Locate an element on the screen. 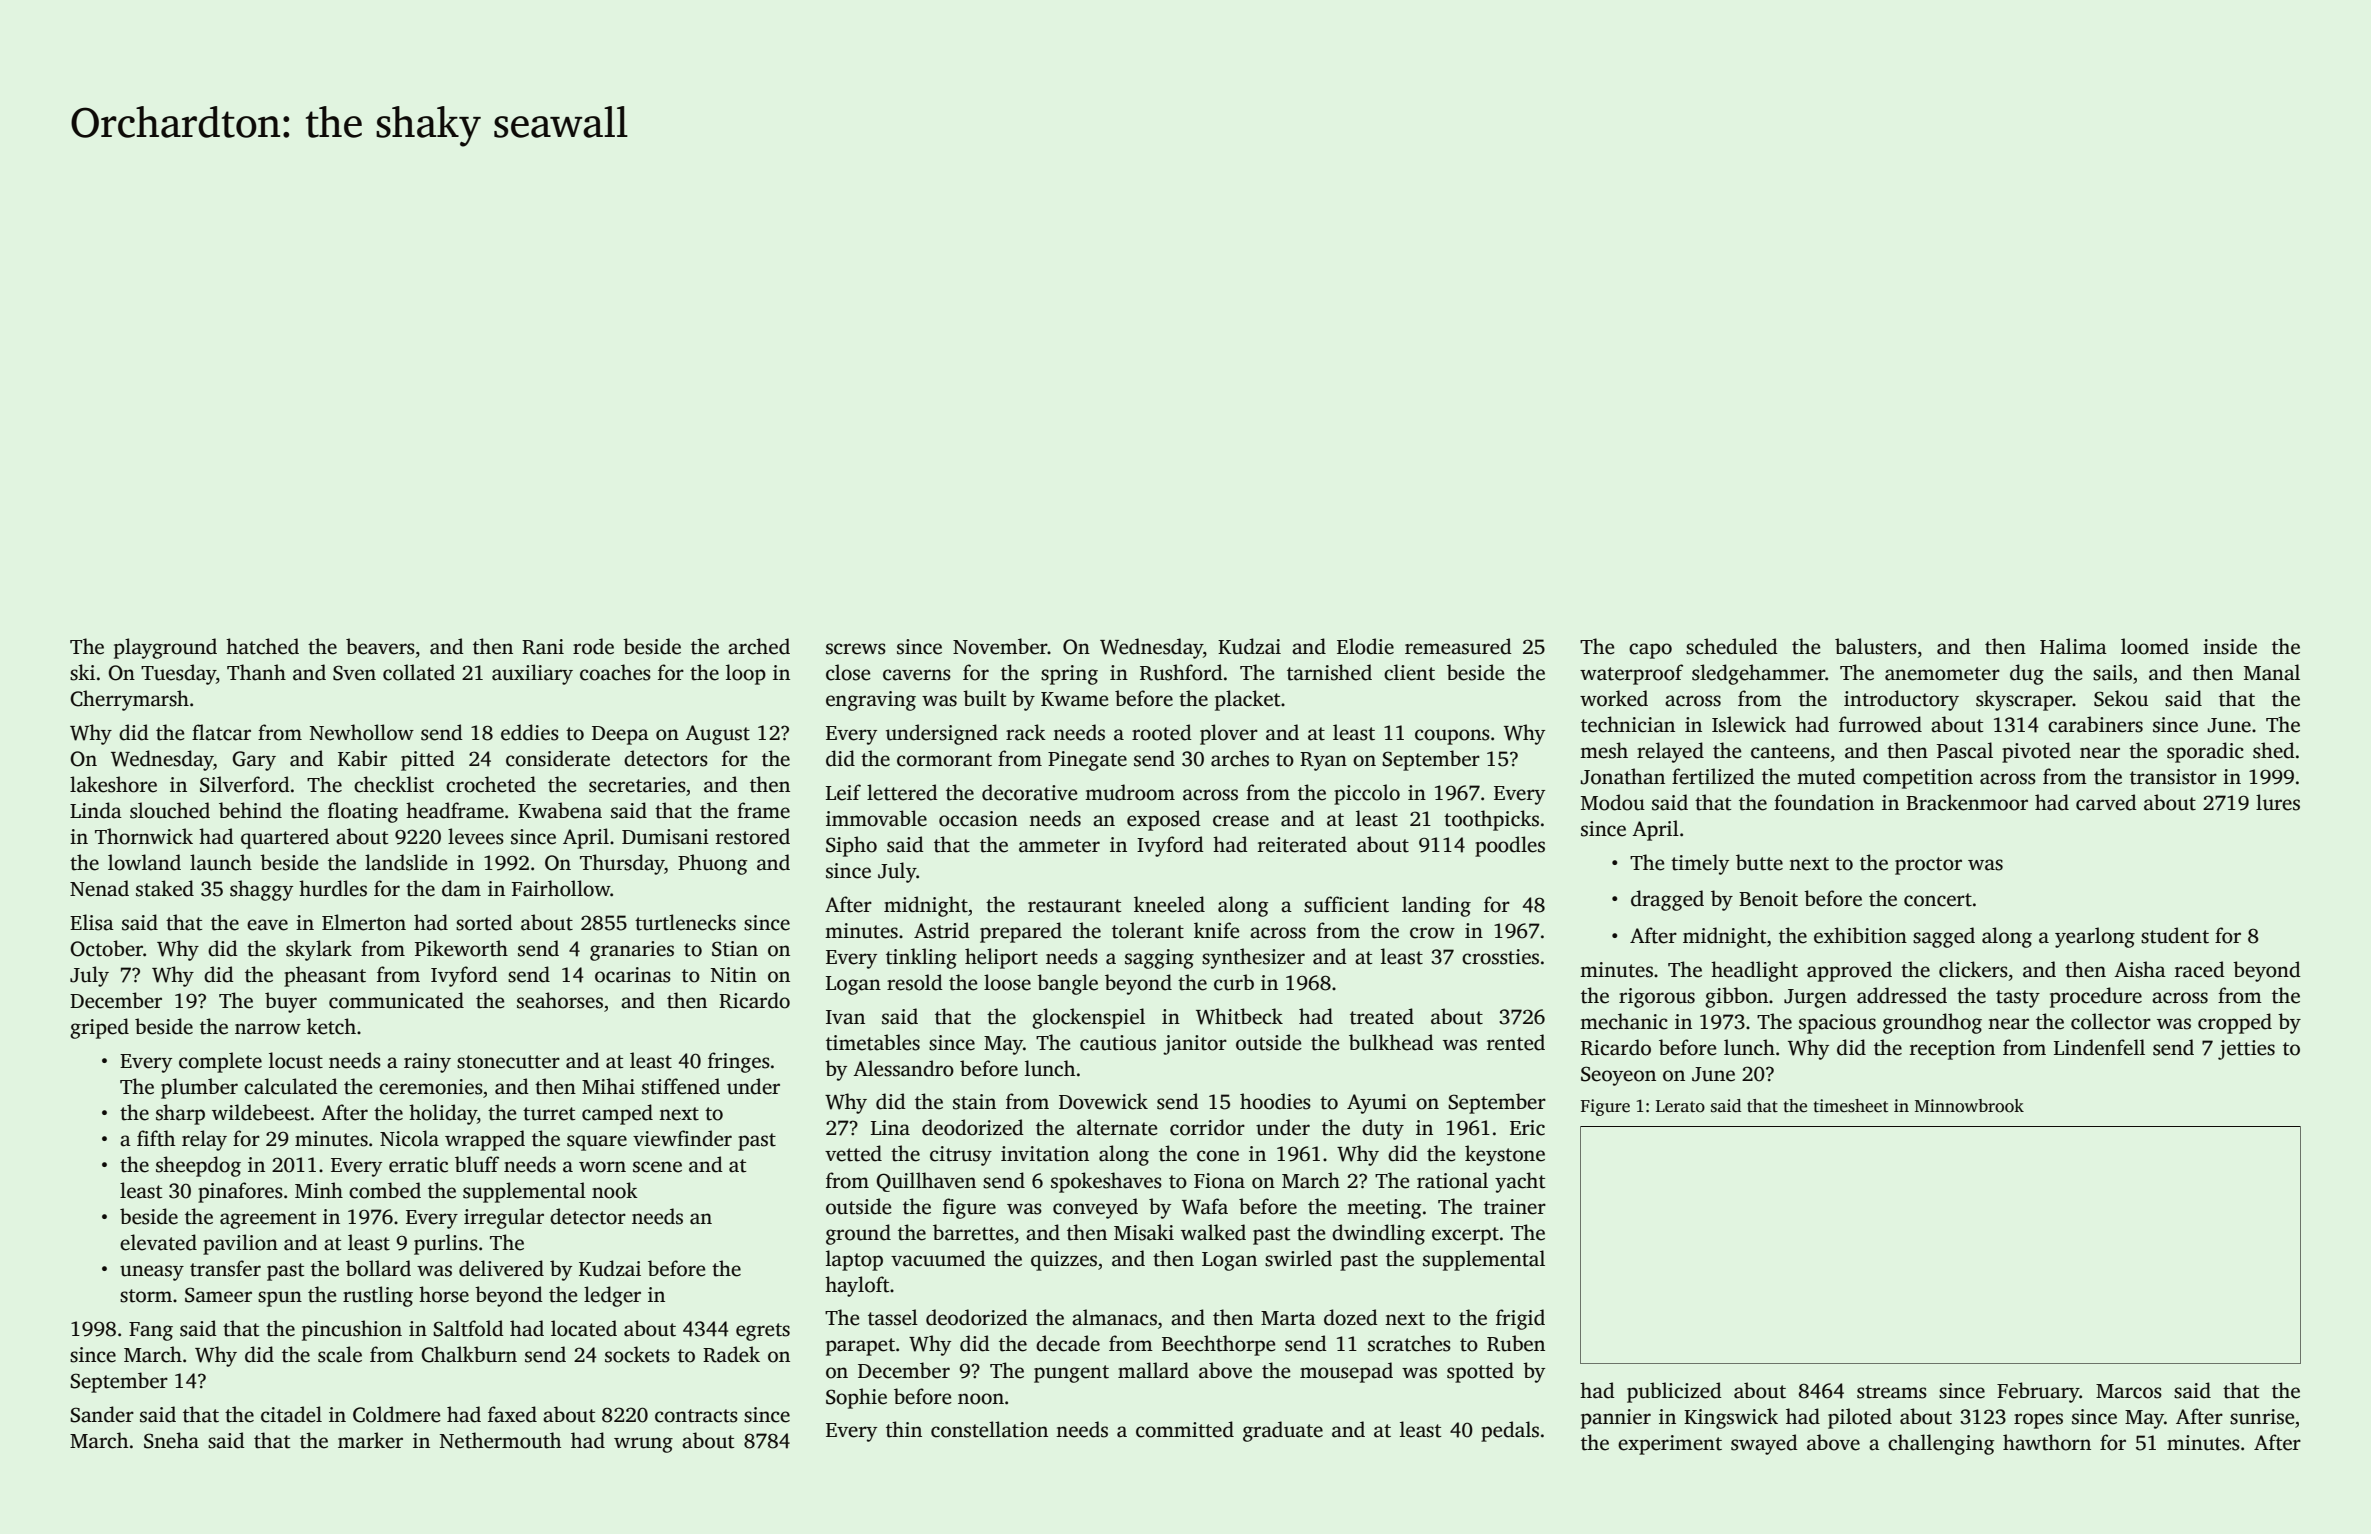 The height and width of the screenshot is (1534, 2371). buyer is located at coordinates (291, 1002).
